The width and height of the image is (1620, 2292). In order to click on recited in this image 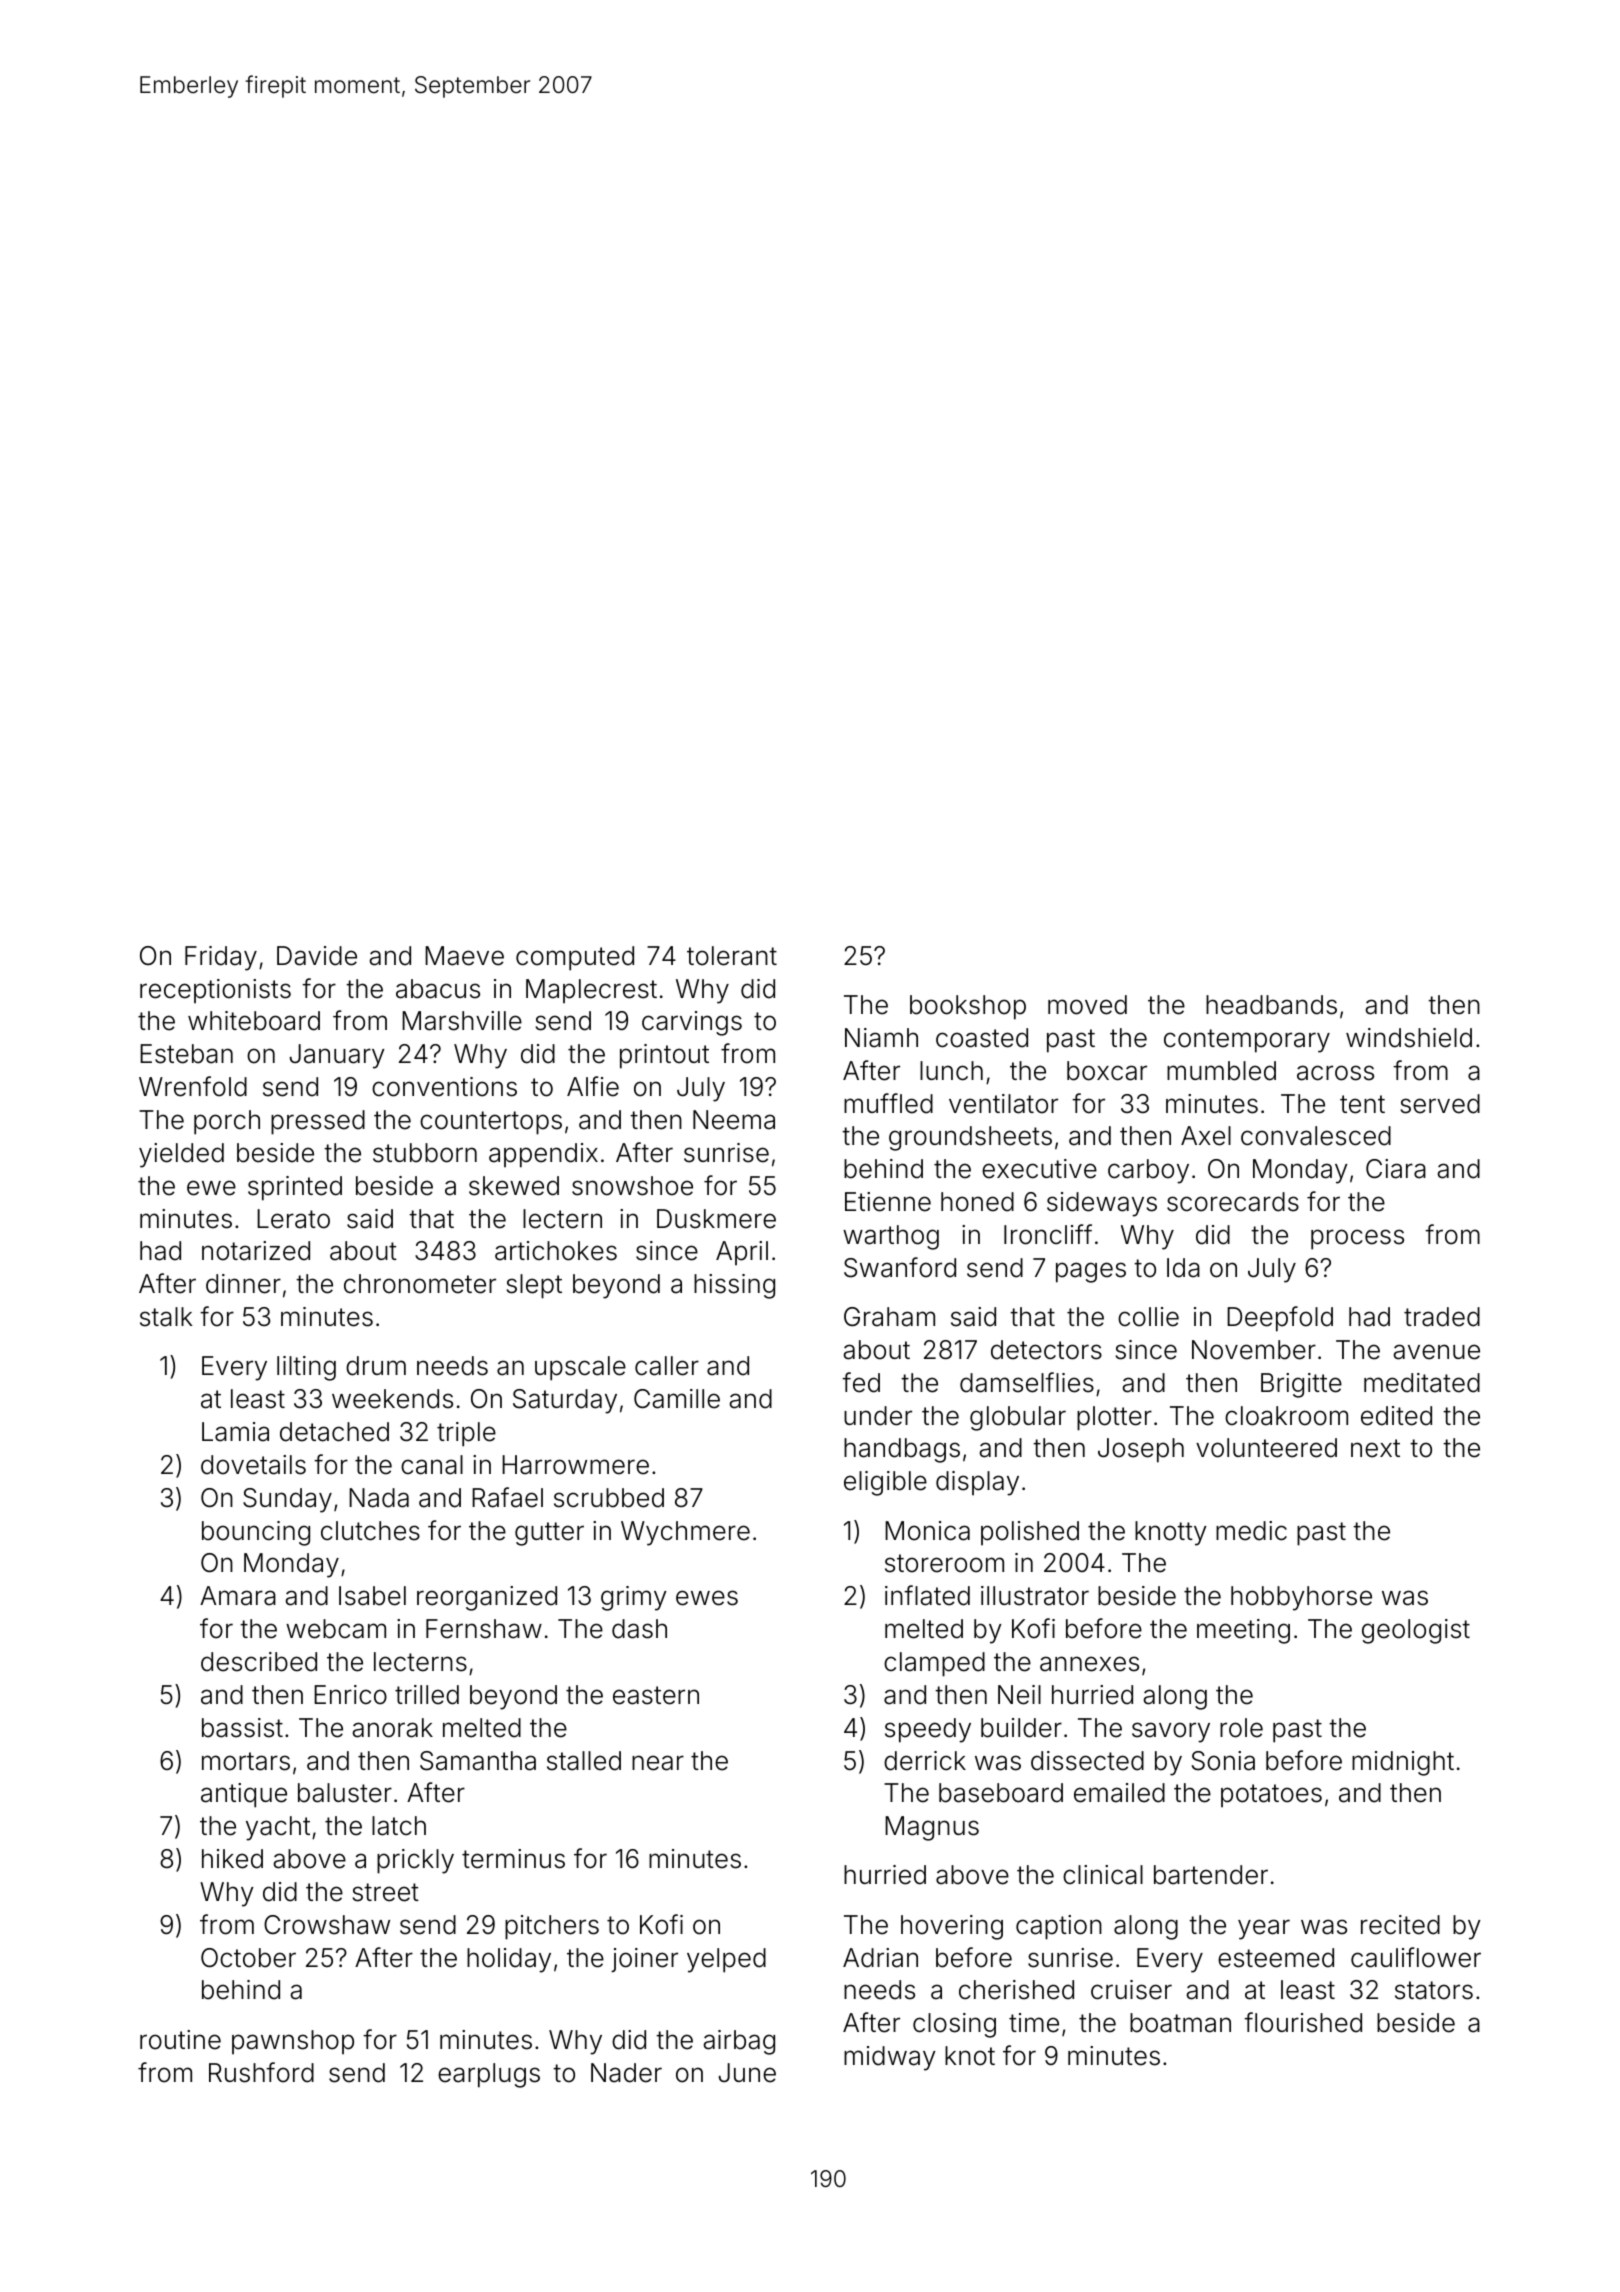, I will do `click(1400, 1925)`.
